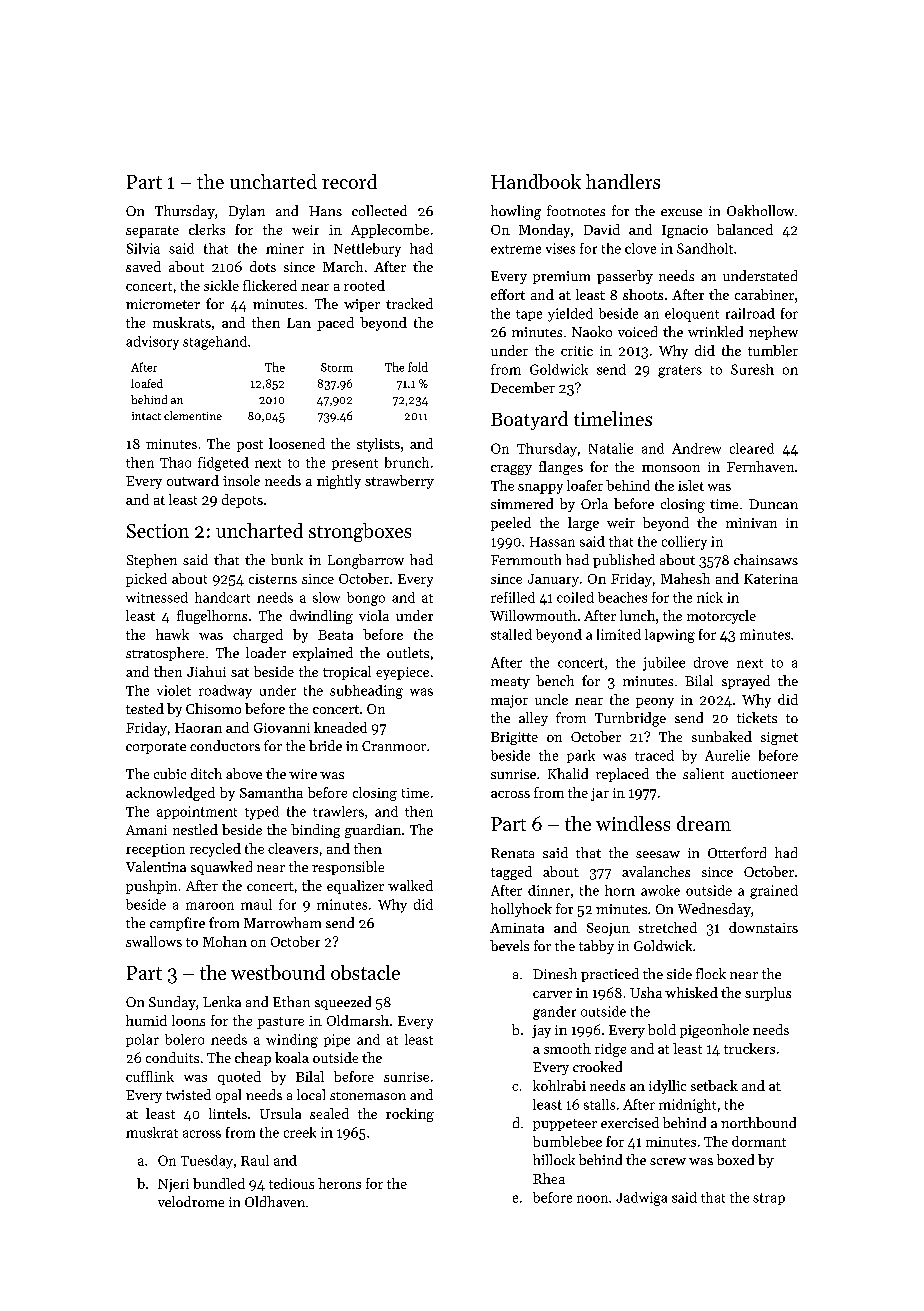 This screenshot has height=1311, width=924. What do you see at coordinates (536, 181) in the screenshot?
I see `Handbook` at bounding box center [536, 181].
